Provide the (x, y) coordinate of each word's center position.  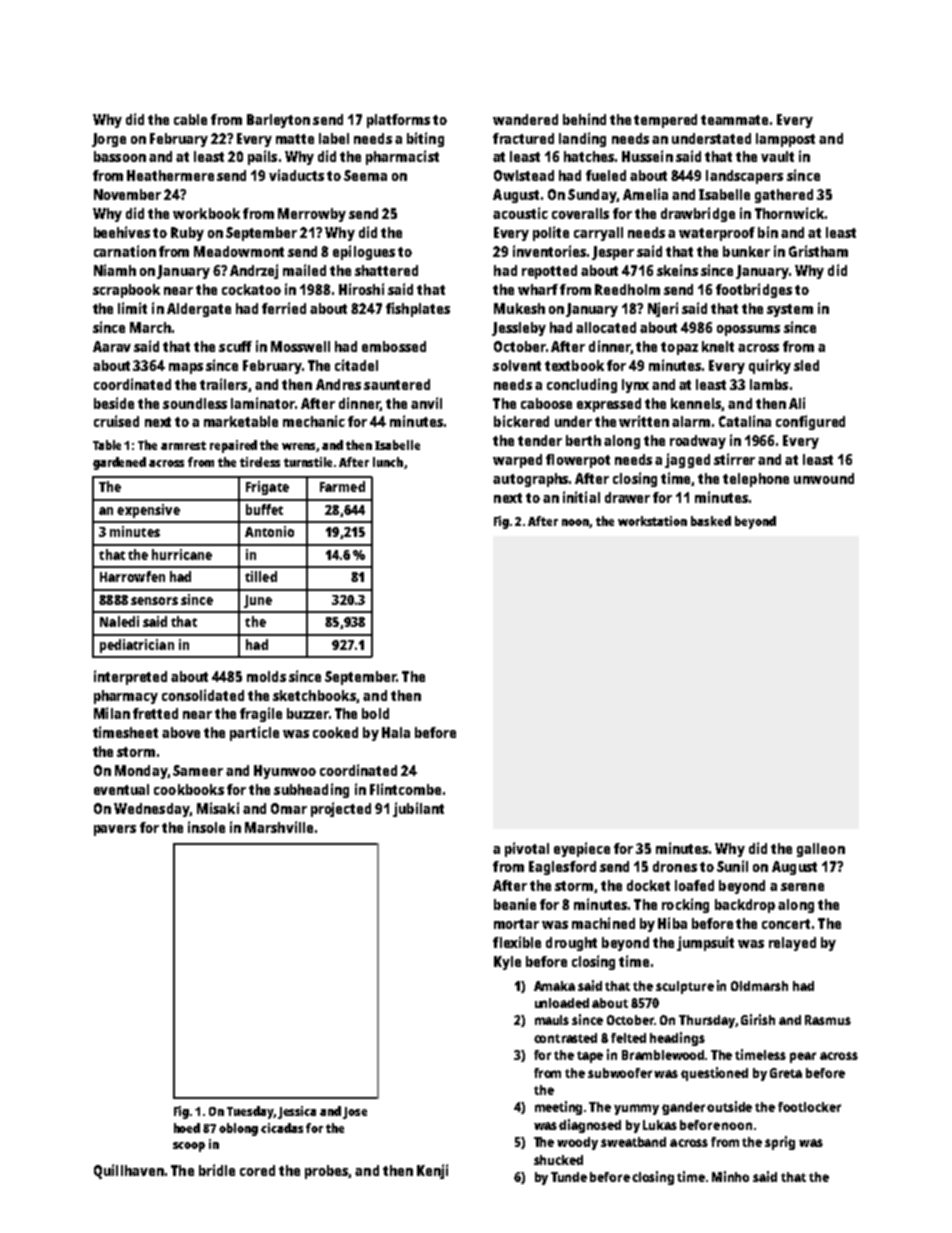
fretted (155, 713)
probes (326, 1172)
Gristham (818, 251)
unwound (824, 478)
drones (675, 866)
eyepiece (582, 849)
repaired (233, 446)
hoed (187, 1128)
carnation (125, 251)
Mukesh (519, 308)
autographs (530, 480)
